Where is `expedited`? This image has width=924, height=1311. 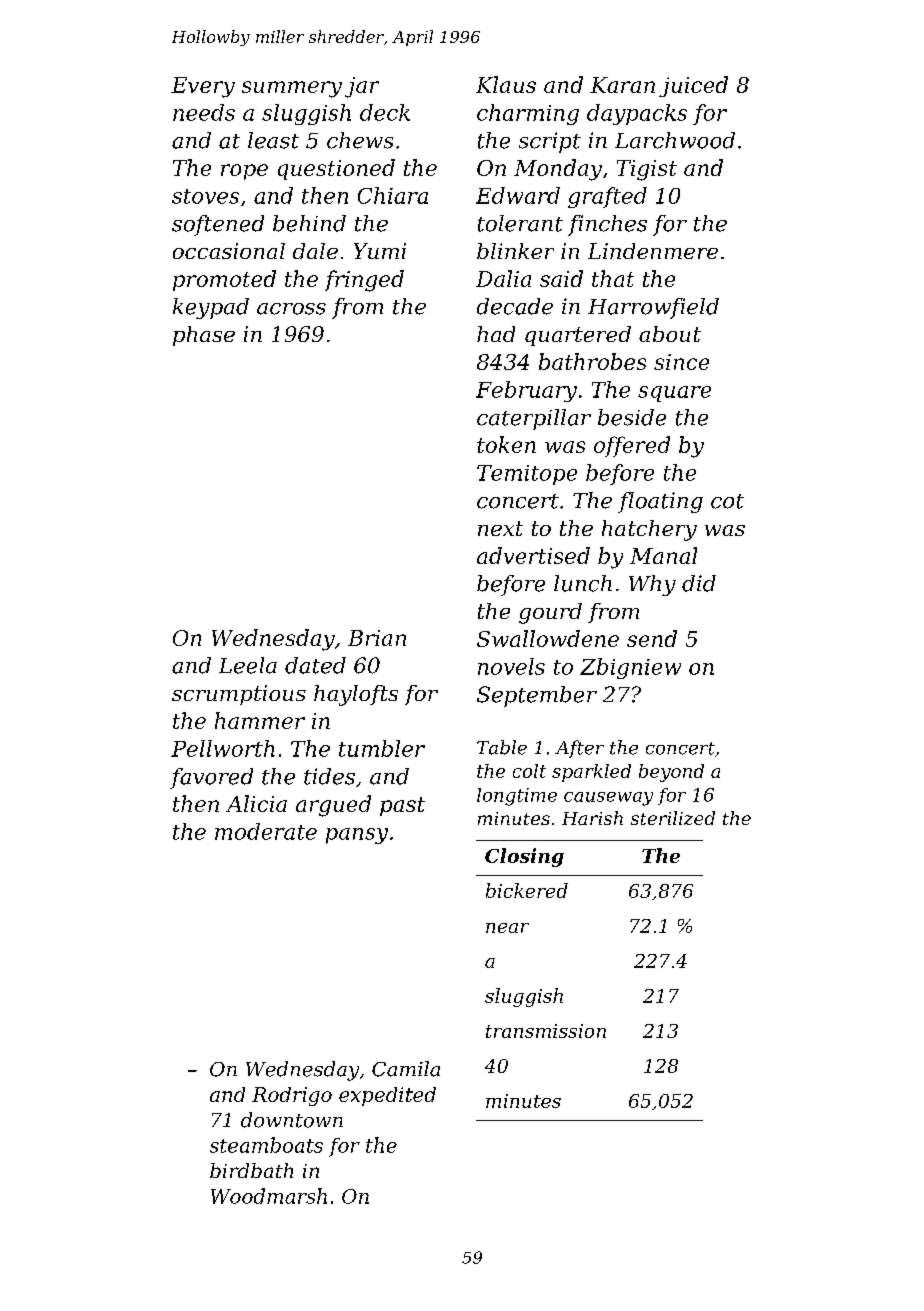
expedited is located at coordinates (387, 1096).
